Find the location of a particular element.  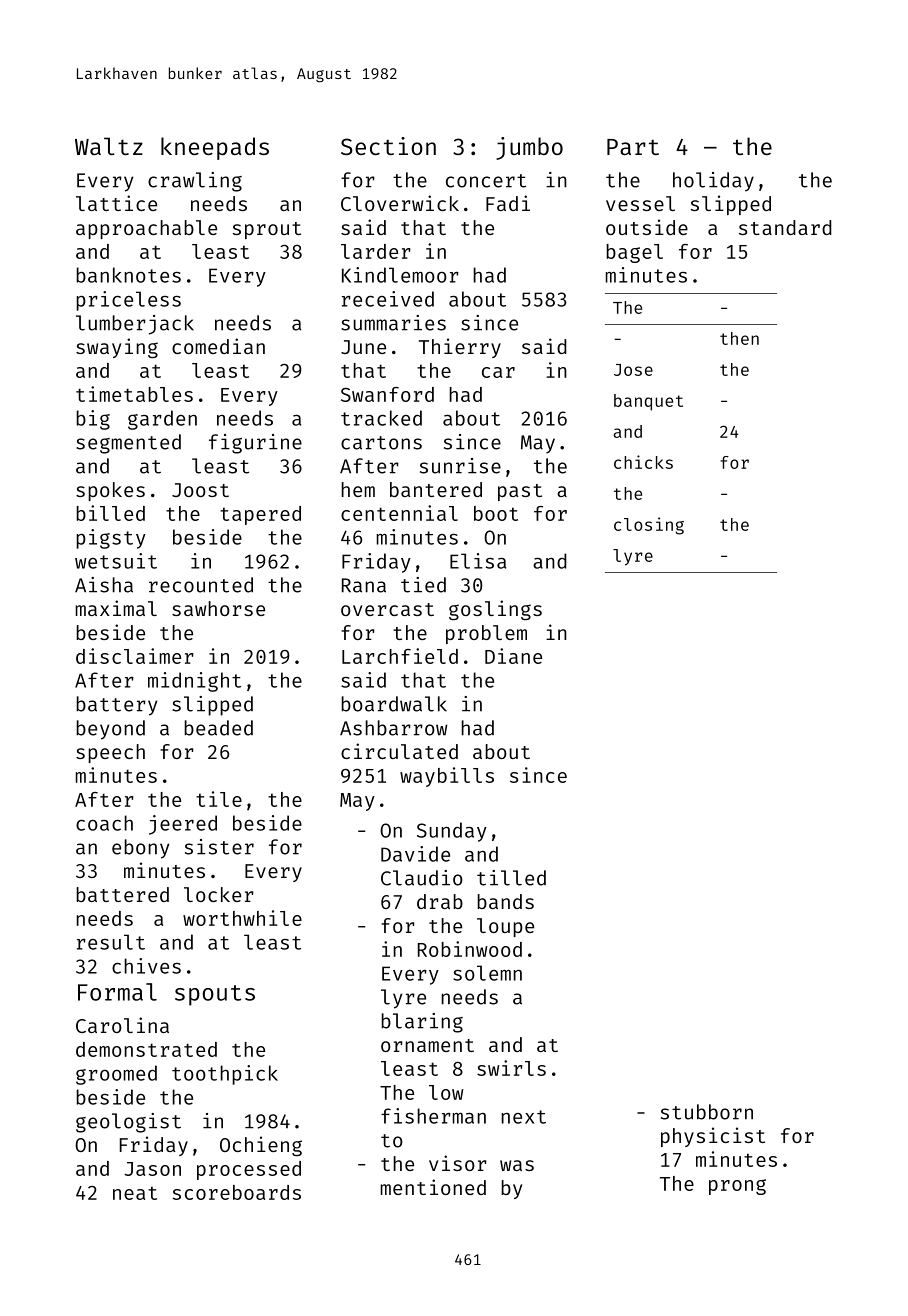

swirls is located at coordinates (511, 1068).
